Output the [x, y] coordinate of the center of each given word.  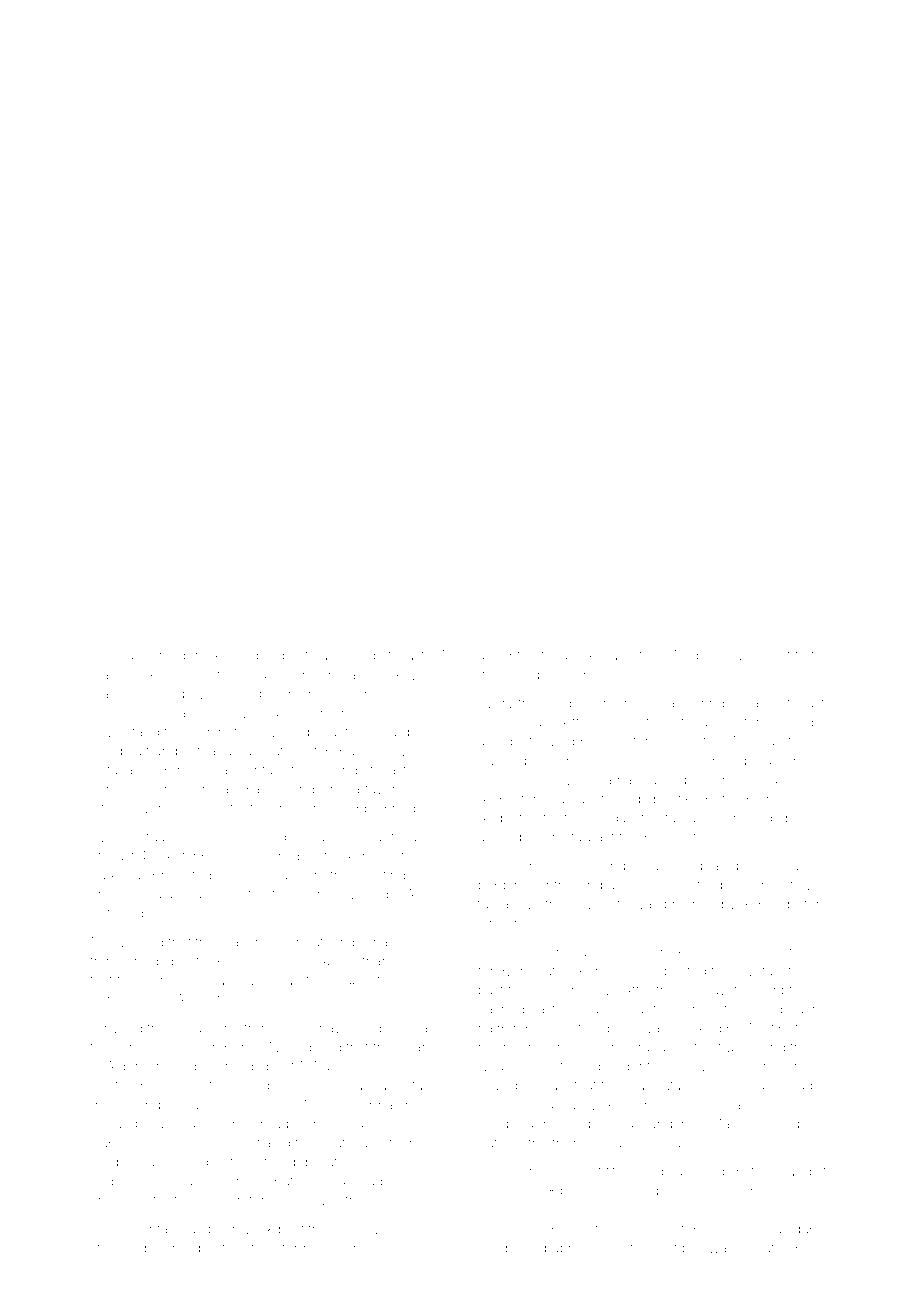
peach [800, 1010]
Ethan [372, 961]
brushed [690, 904]
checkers [119, 1200]
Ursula [339, 789]
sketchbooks [200, 856]
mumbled [742, 818]
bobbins [504, 885]
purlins [111, 1001]
